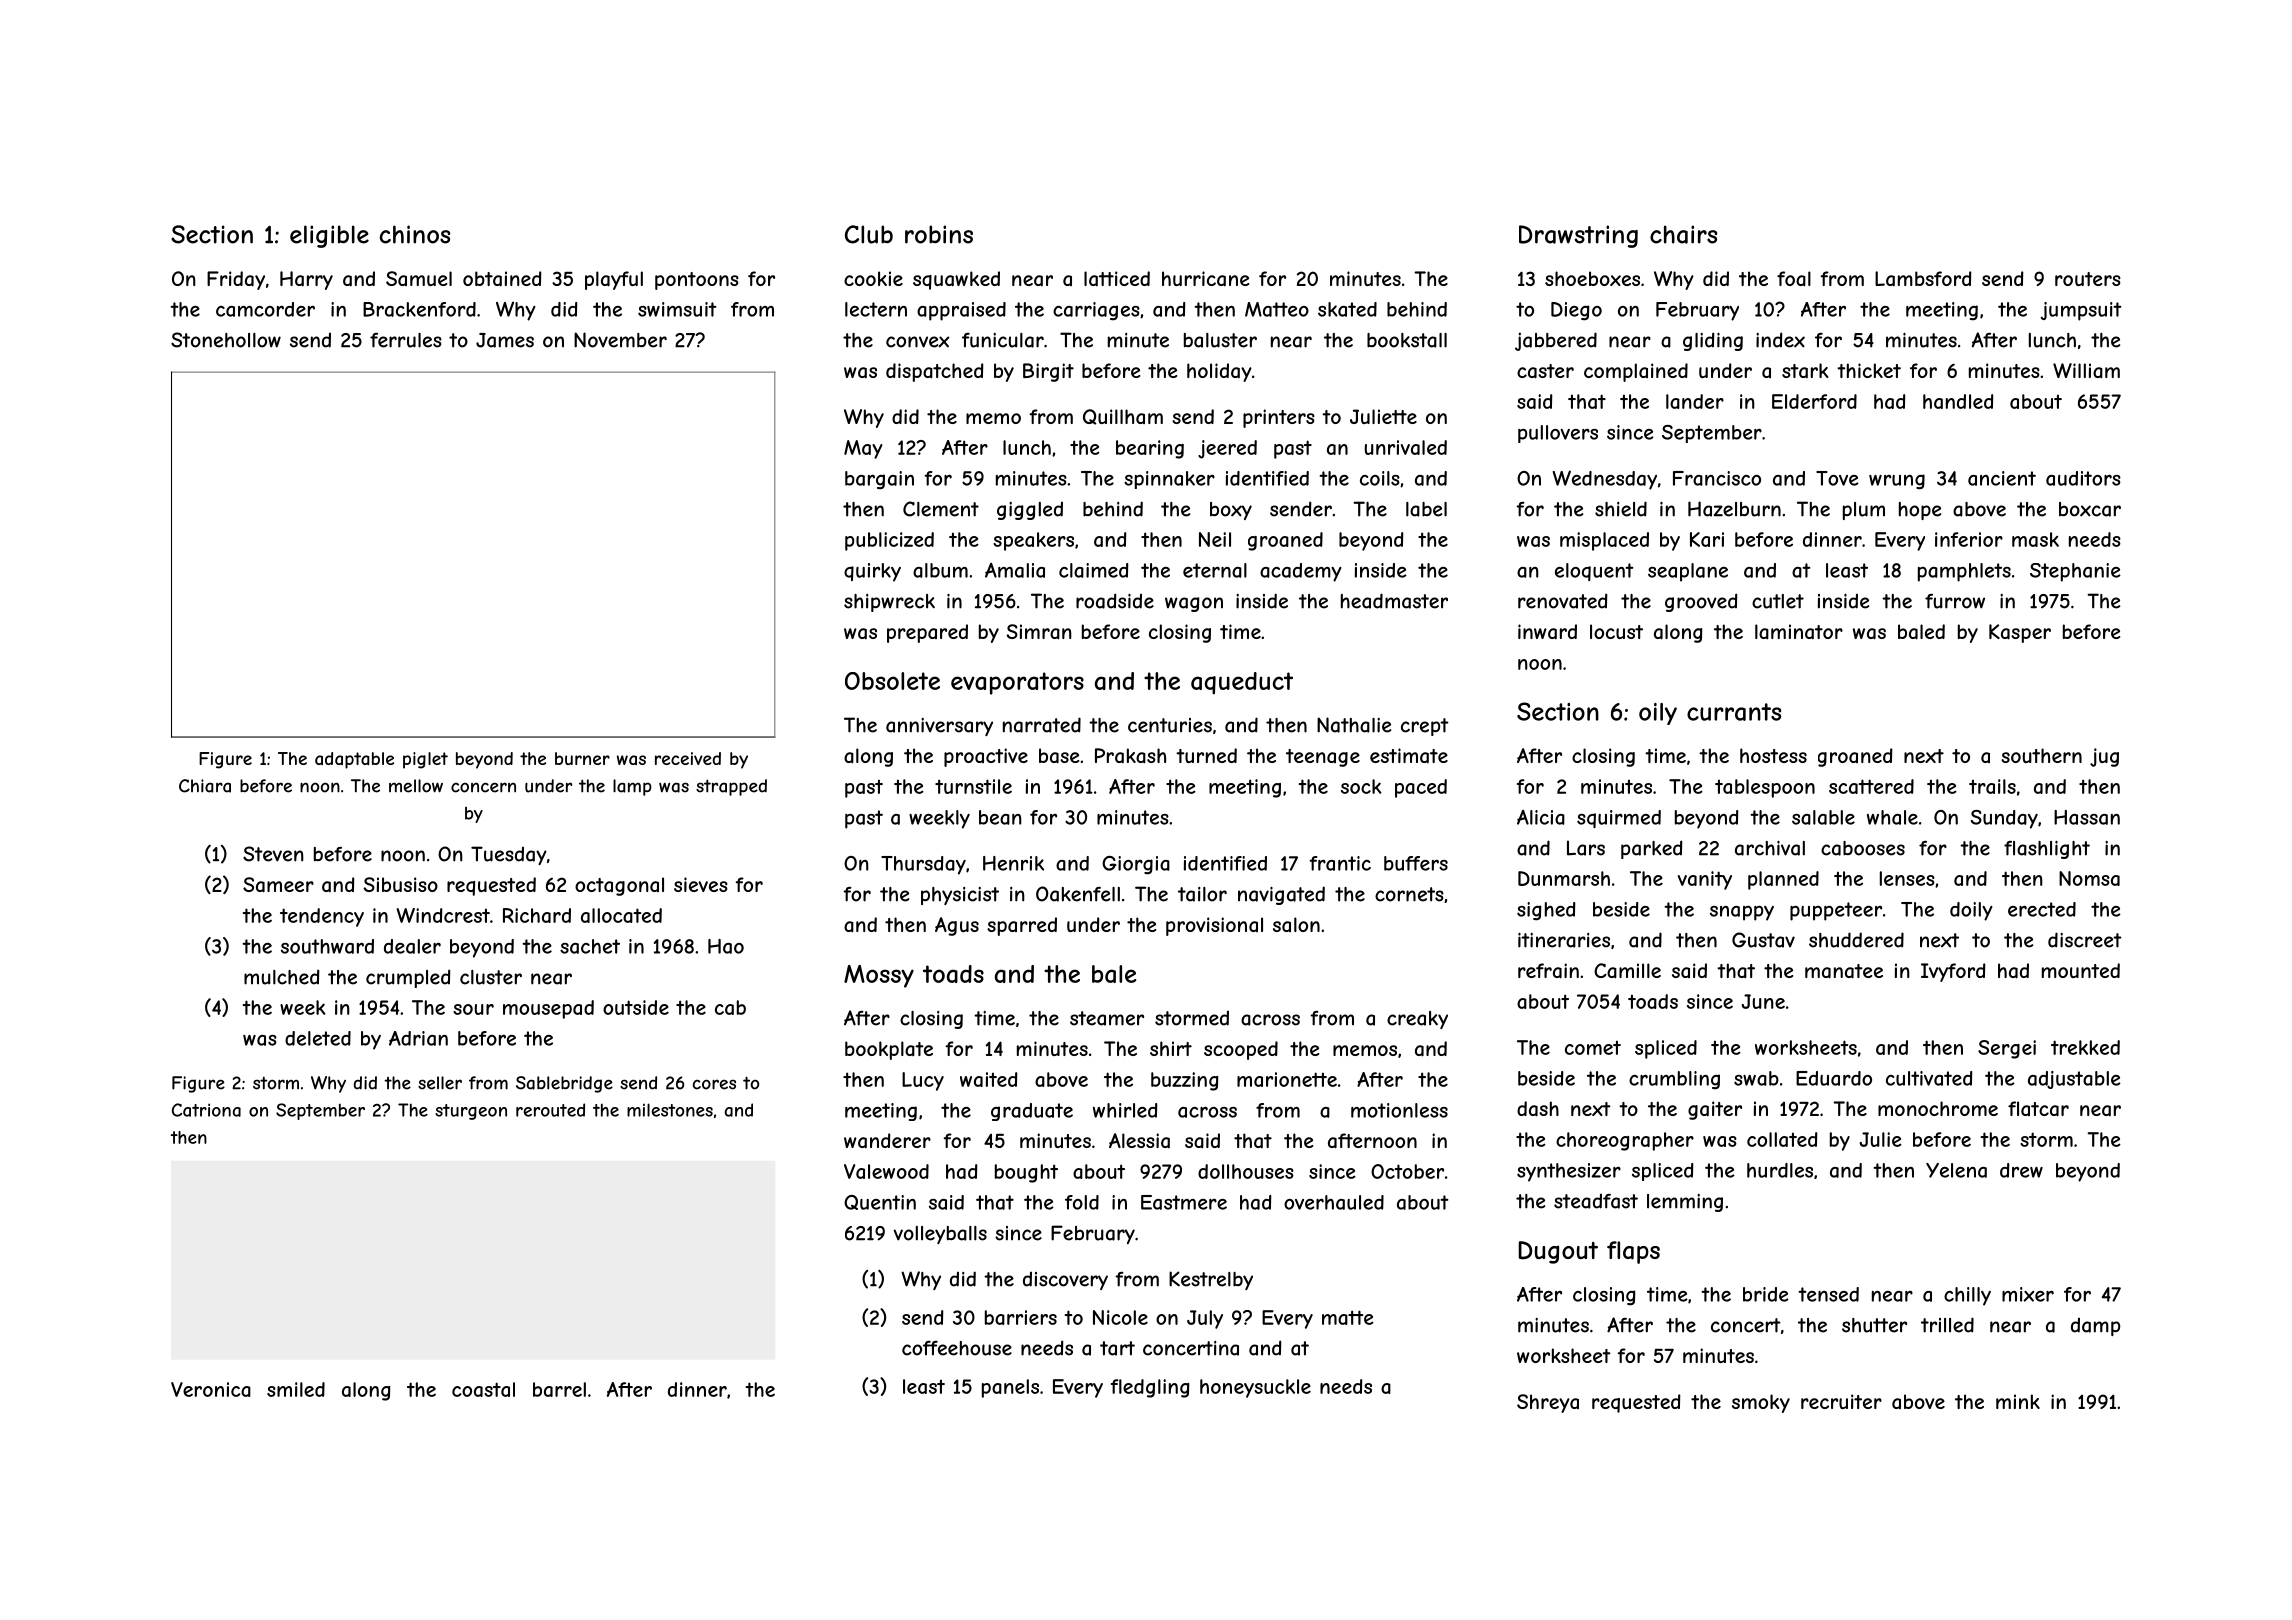  What do you see at coordinates (2018, 1401) in the document?
I see `mink` at bounding box center [2018, 1401].
